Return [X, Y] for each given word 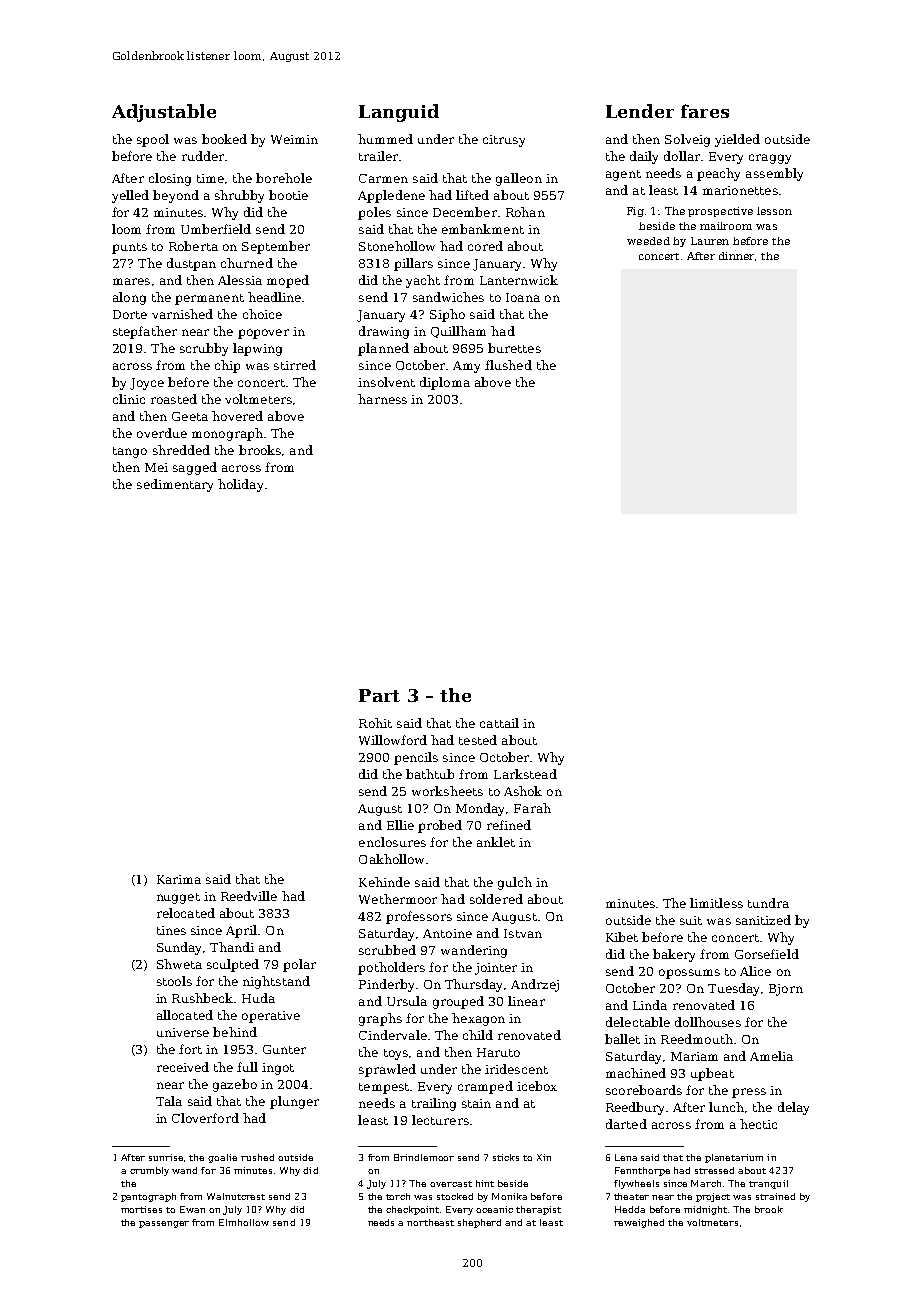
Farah [532, 808]
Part [379, 695]
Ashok [523, 791]
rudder [203, 156]
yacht [423, 281]
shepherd [479, 1223]
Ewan [192, 1209]
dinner [736, 256]
